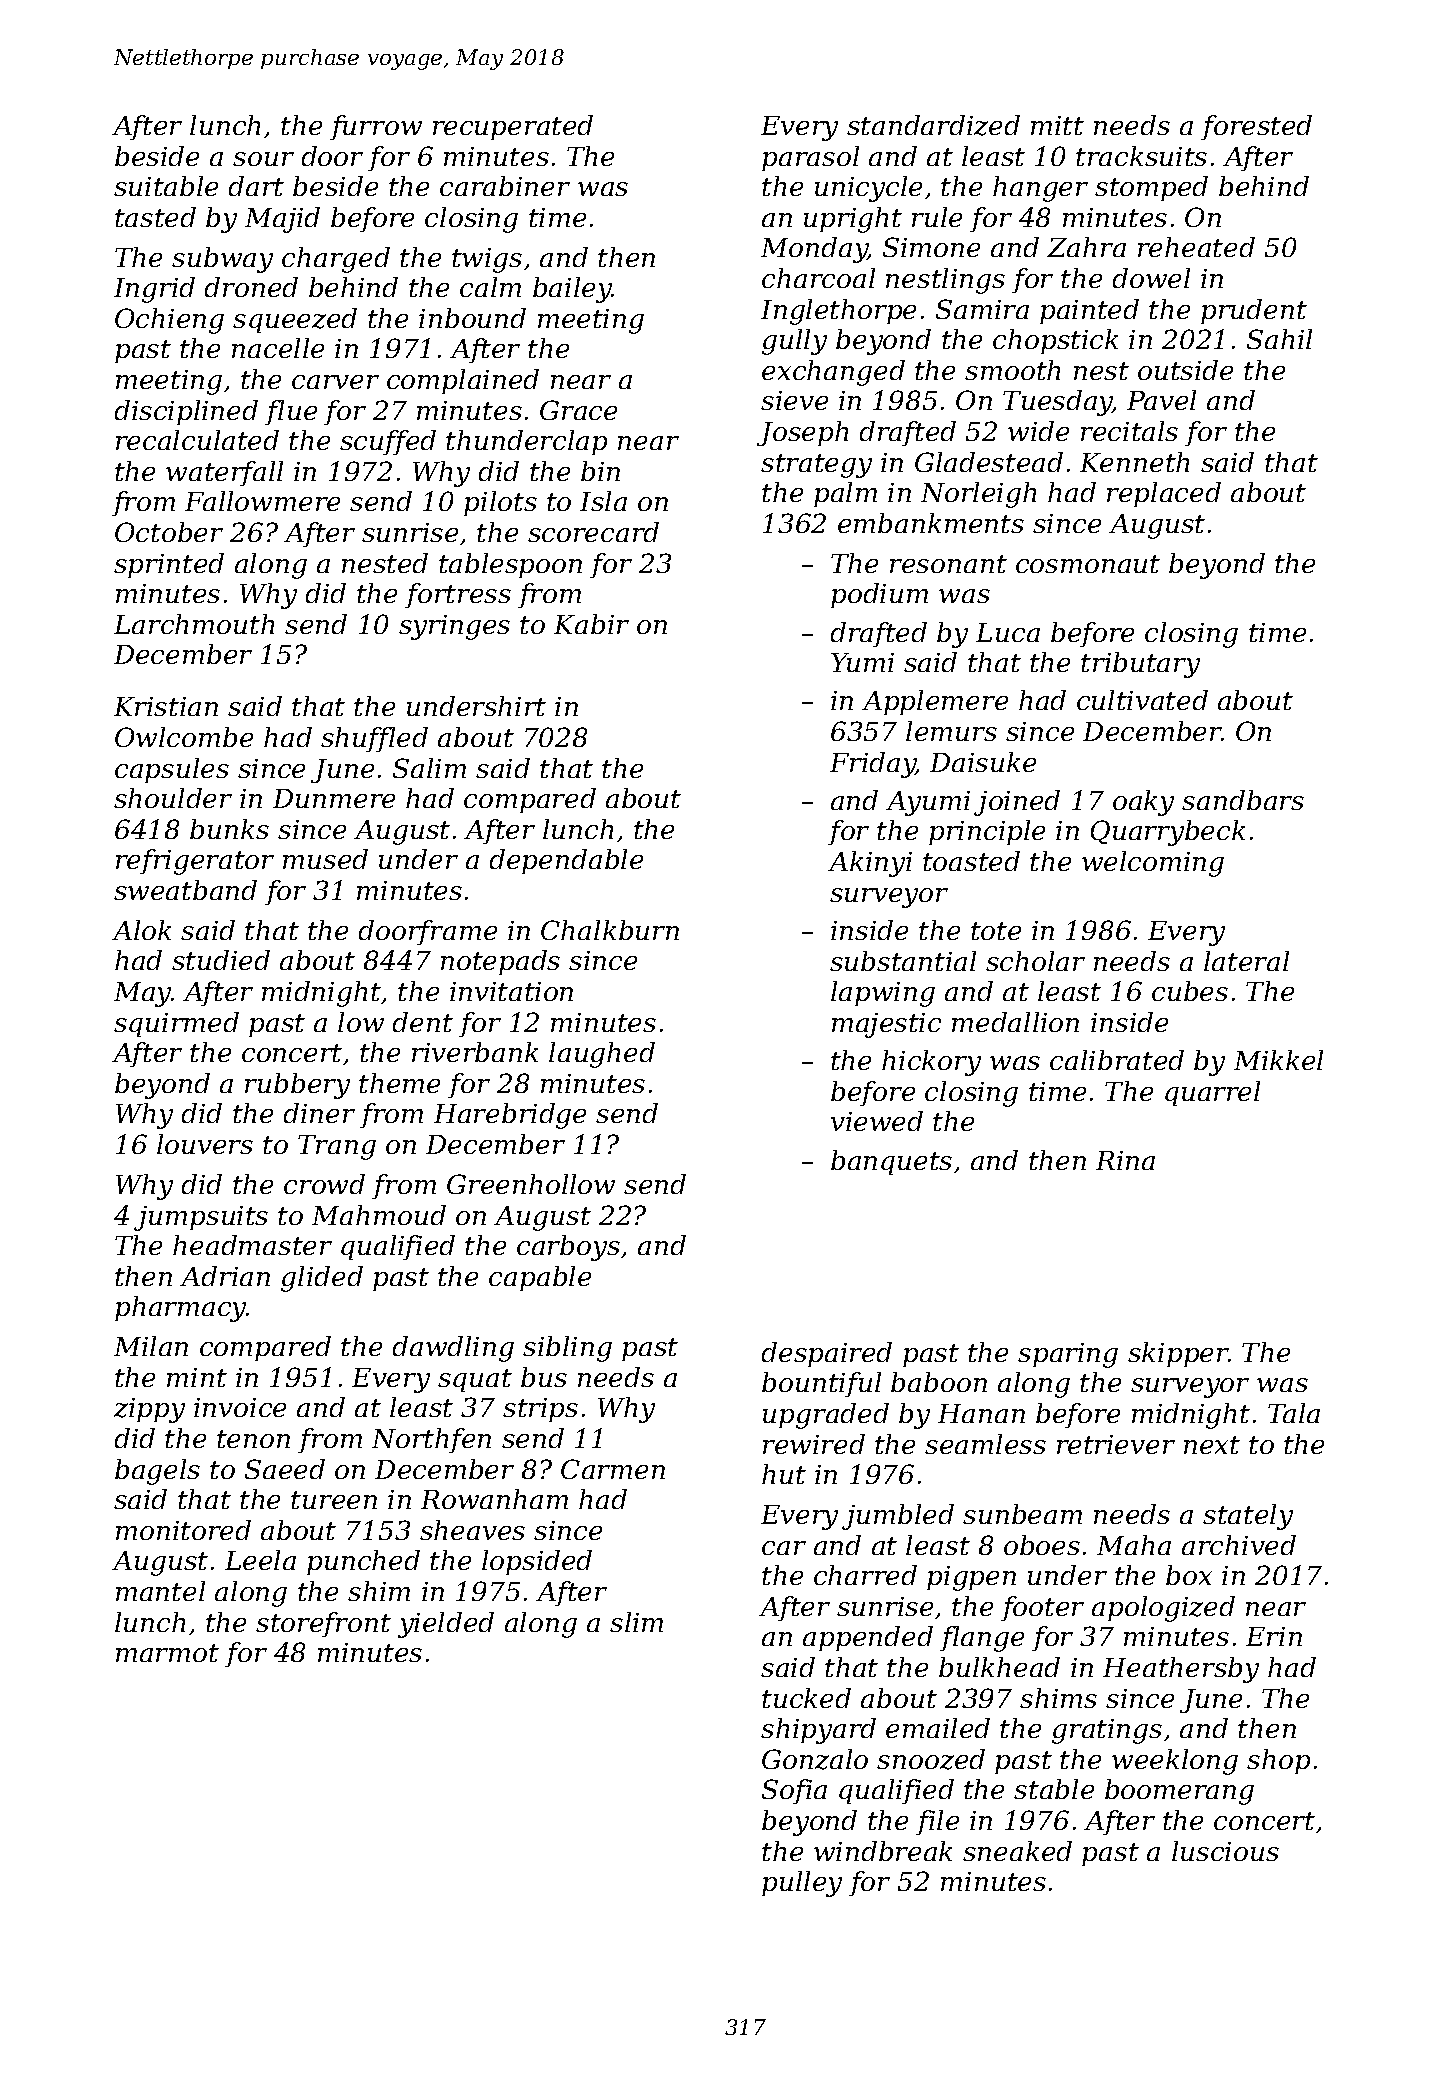 The width and height of the screenshot is (1450, 2100). I want to click on pilots, so click(500, 503).
